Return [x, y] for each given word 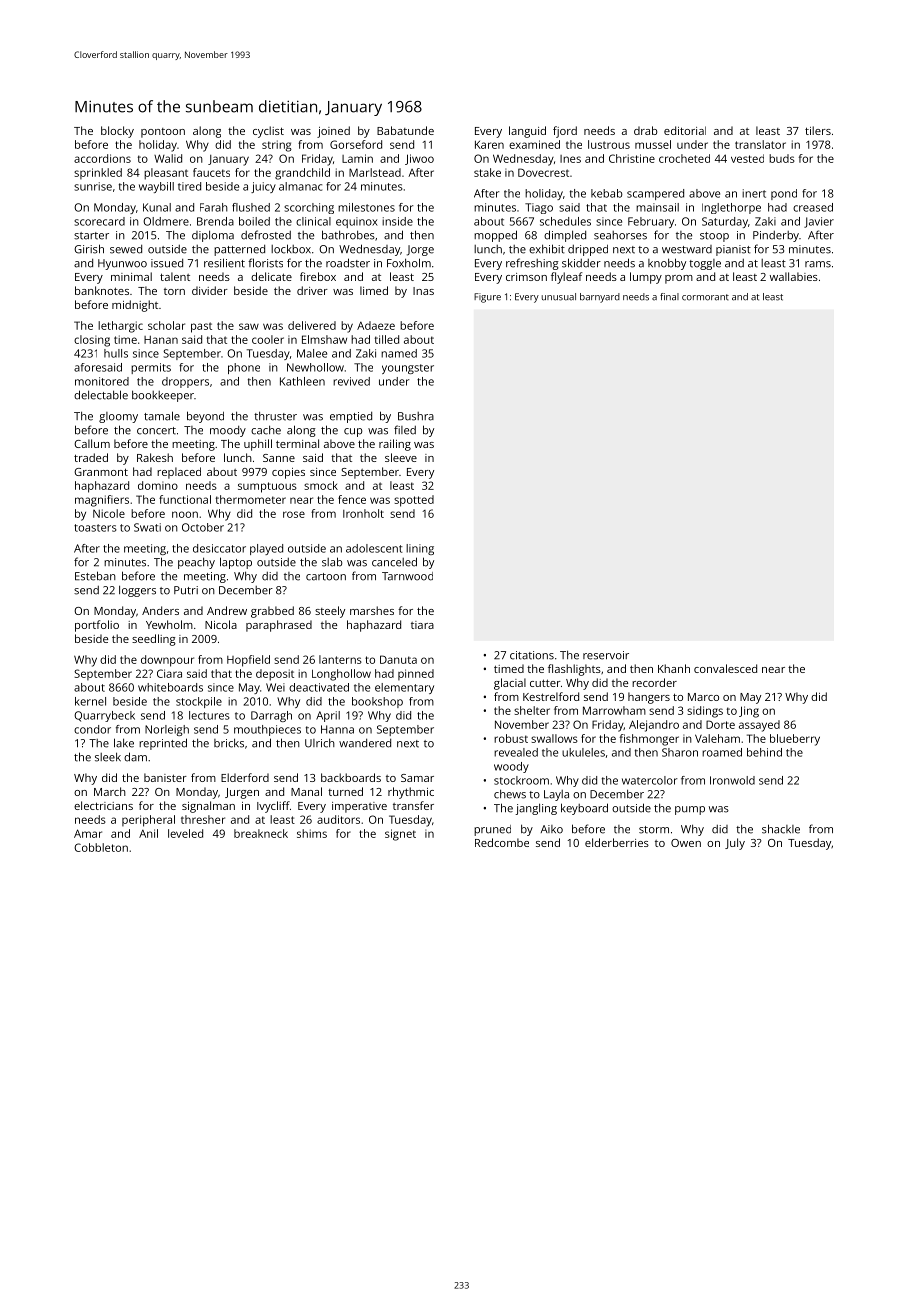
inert [754, 193]
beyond [205, 417]
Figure [487, 298]
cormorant [705, 297]
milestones [366, 207]
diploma [213, 236]
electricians [103, 805]
